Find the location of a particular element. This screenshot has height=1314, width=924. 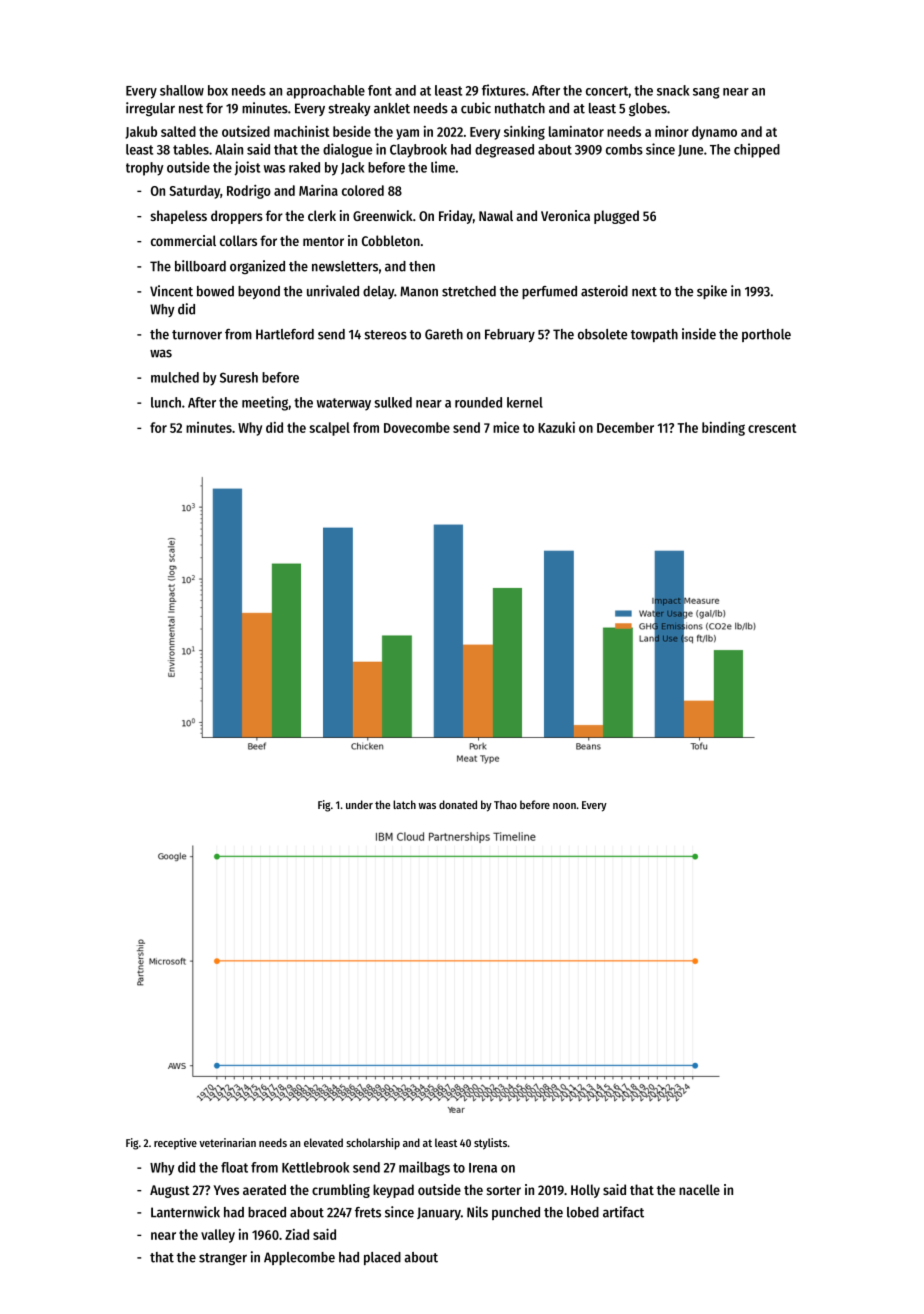

fixtures is located at coordinates (504, 90).
